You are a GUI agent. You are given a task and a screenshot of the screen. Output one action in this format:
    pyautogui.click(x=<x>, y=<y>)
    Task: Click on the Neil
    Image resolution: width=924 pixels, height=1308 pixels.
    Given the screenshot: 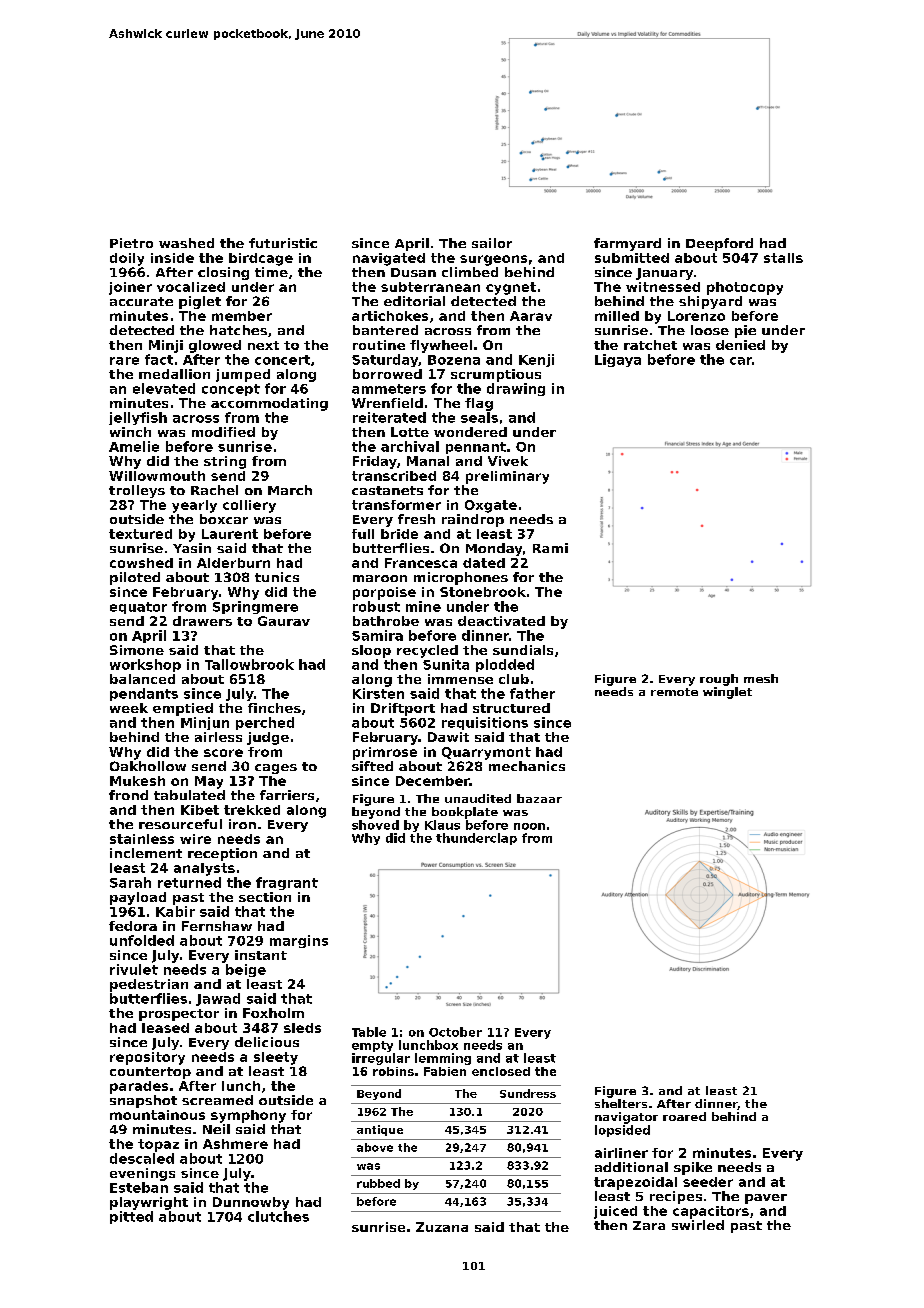 What is the action you would take?
    pyautogui.click(x=216, y=1129)
